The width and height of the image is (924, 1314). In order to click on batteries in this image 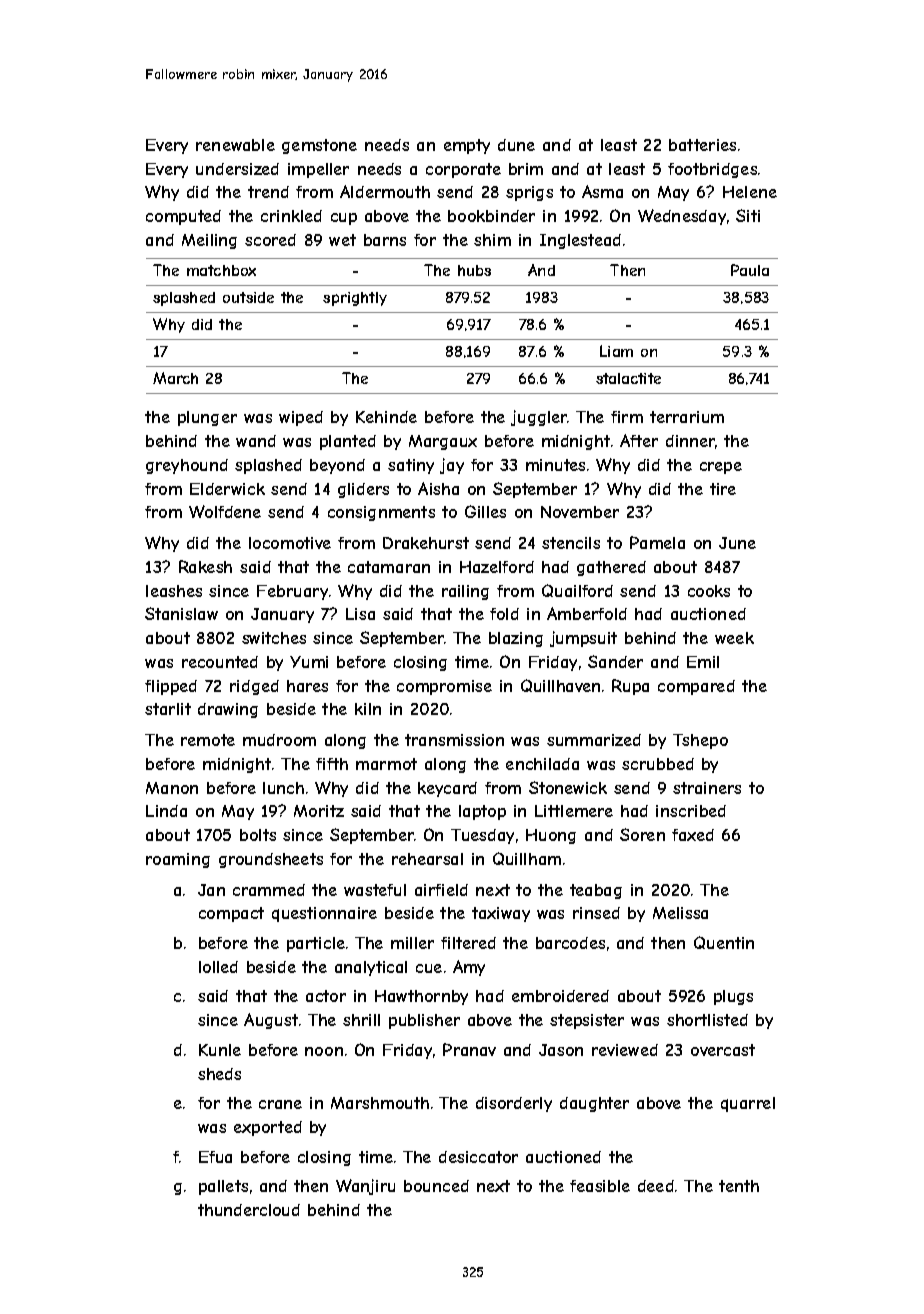, I will do `click(702, 145)`.
